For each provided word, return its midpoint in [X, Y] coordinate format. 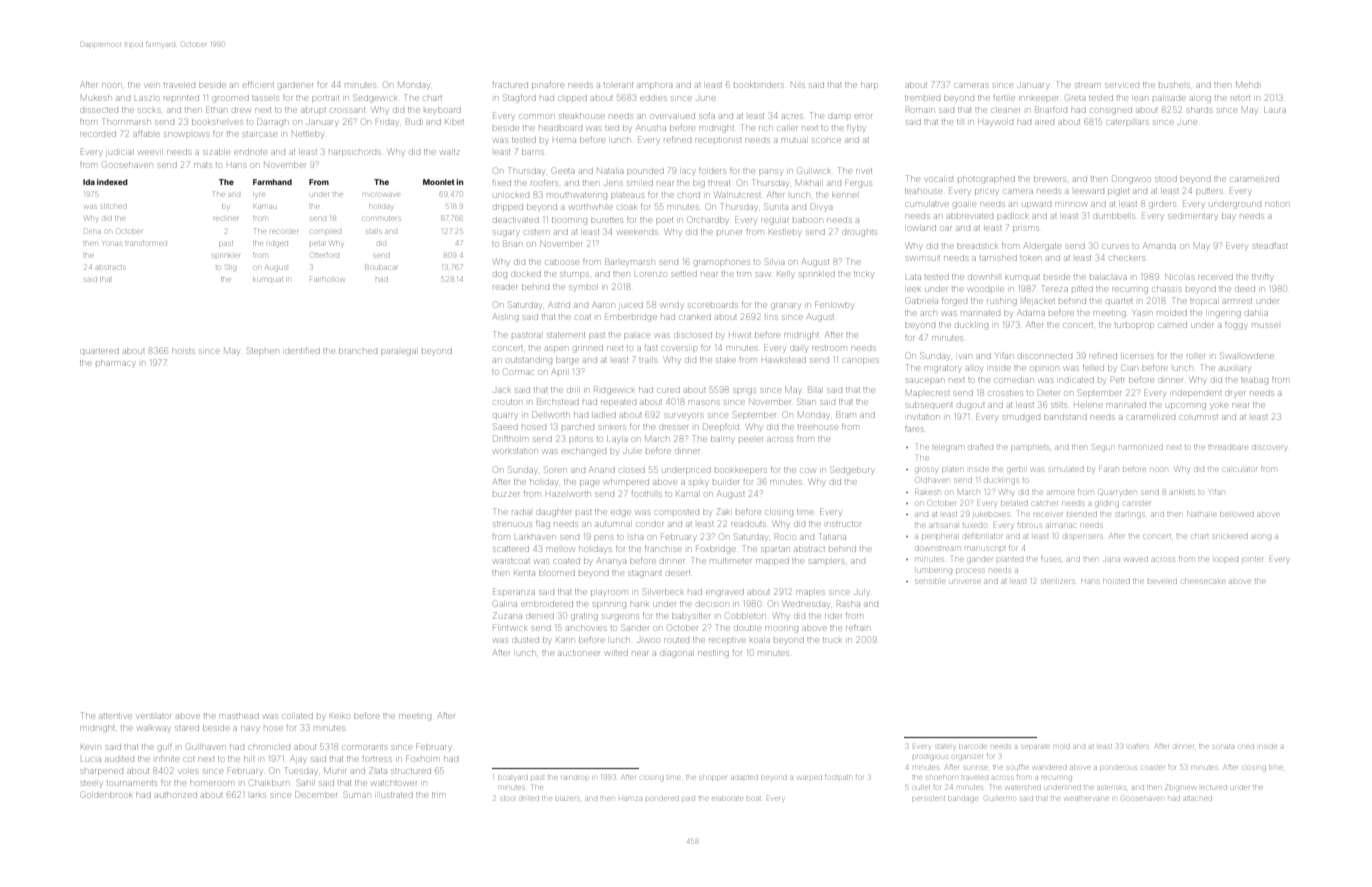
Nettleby [307, 135]
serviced [1122, 85]
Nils [798, 85]
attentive [115, 716]
